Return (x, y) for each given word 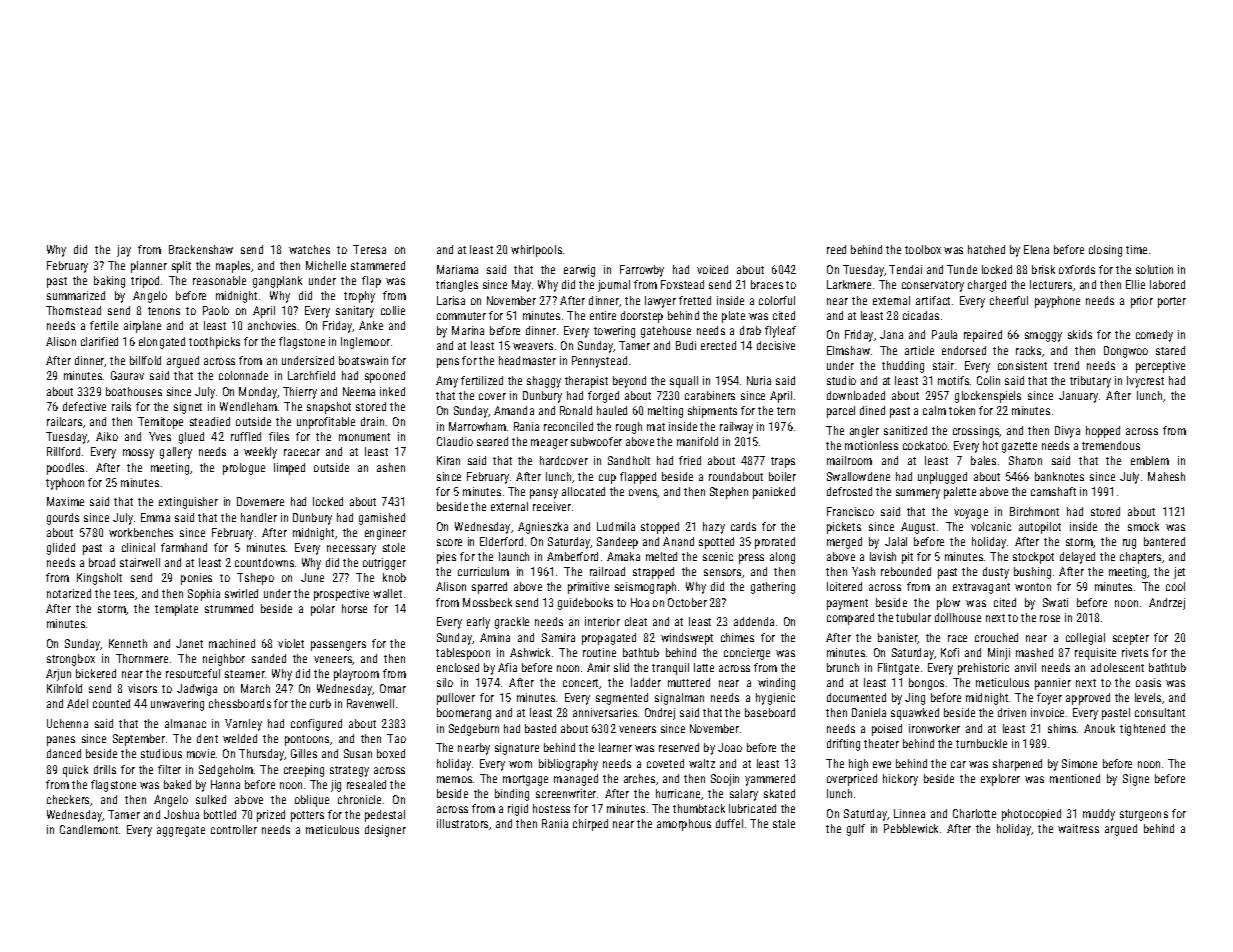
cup (607, 479)
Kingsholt (99, 579)
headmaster (527, 360)
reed (836, 249)
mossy (138, 454)
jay (124, 251)
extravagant (981, 588)
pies (446, 558)
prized (271, 816)
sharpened (1017, 765)
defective (84, 406)
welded (240, 738)
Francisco (850, 511)
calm (934, 410)
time (1136, 249)
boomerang (464, 714)
